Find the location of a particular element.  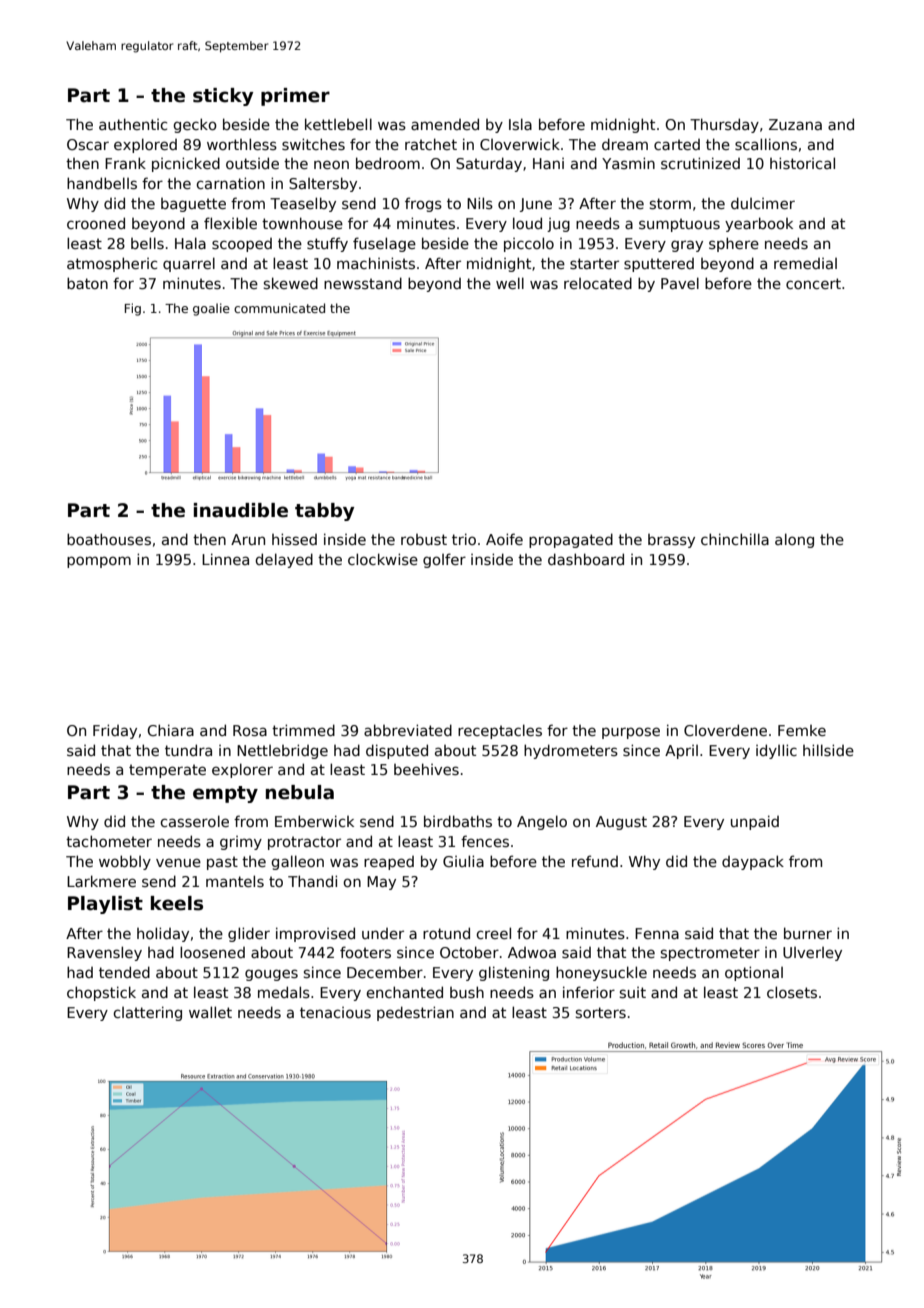

ratchet is located at coordinates (431, 144).
